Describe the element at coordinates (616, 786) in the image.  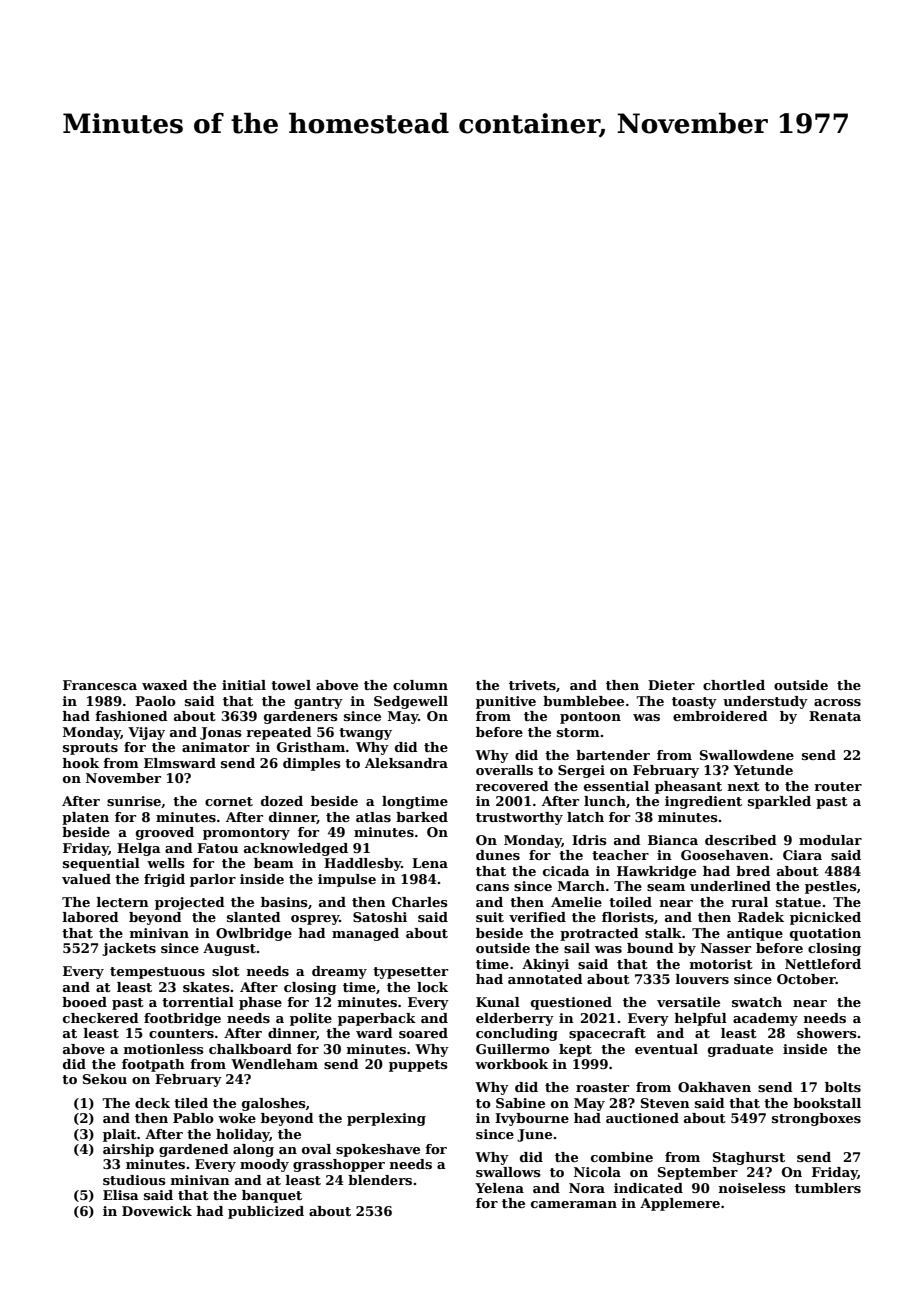
I see `essential` at that location.
